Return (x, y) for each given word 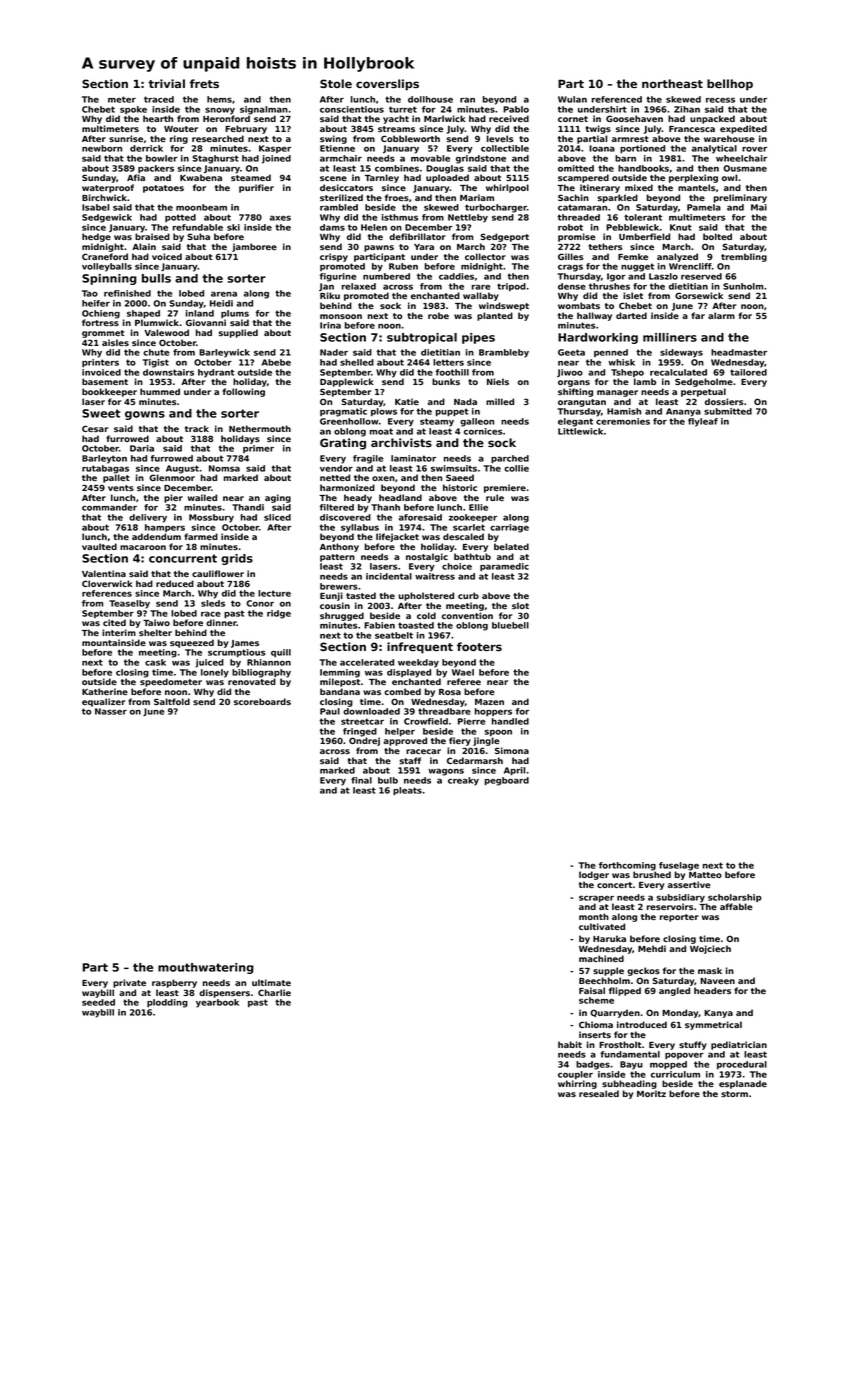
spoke (133, 110)
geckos (643, 971)
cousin (335, 605)
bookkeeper (109, 392)
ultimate (271, 982)
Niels (498, 381)
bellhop (730, 85)
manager (617, 393)
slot (520, 605)
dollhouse (430, 99)
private (129, 983)
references (107, 593)
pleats (407, 791)
